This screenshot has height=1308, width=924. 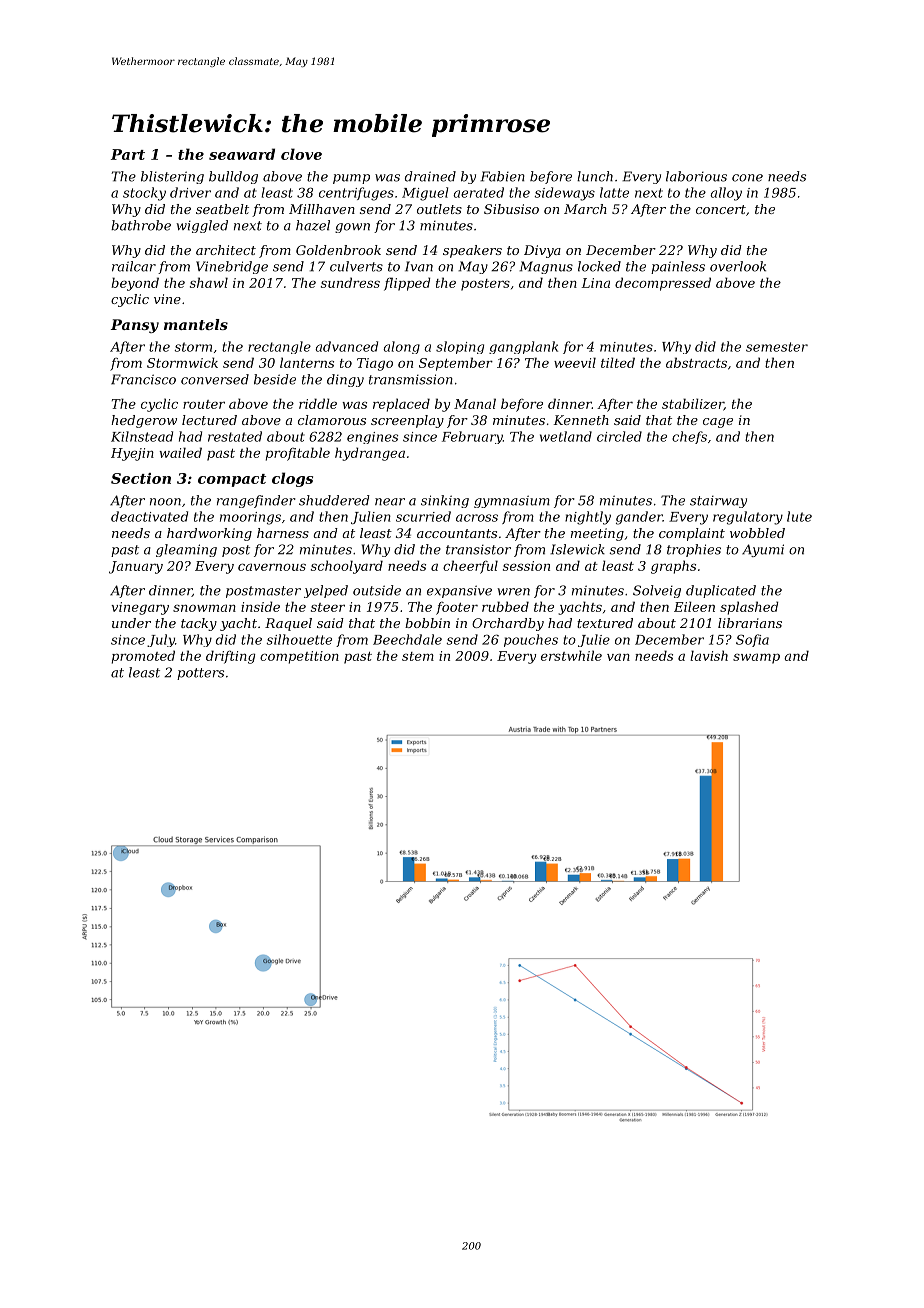 What do you see at coordinates (200, 674) in the screenshot?
I see `potters` at bounding box center [200, 674].
